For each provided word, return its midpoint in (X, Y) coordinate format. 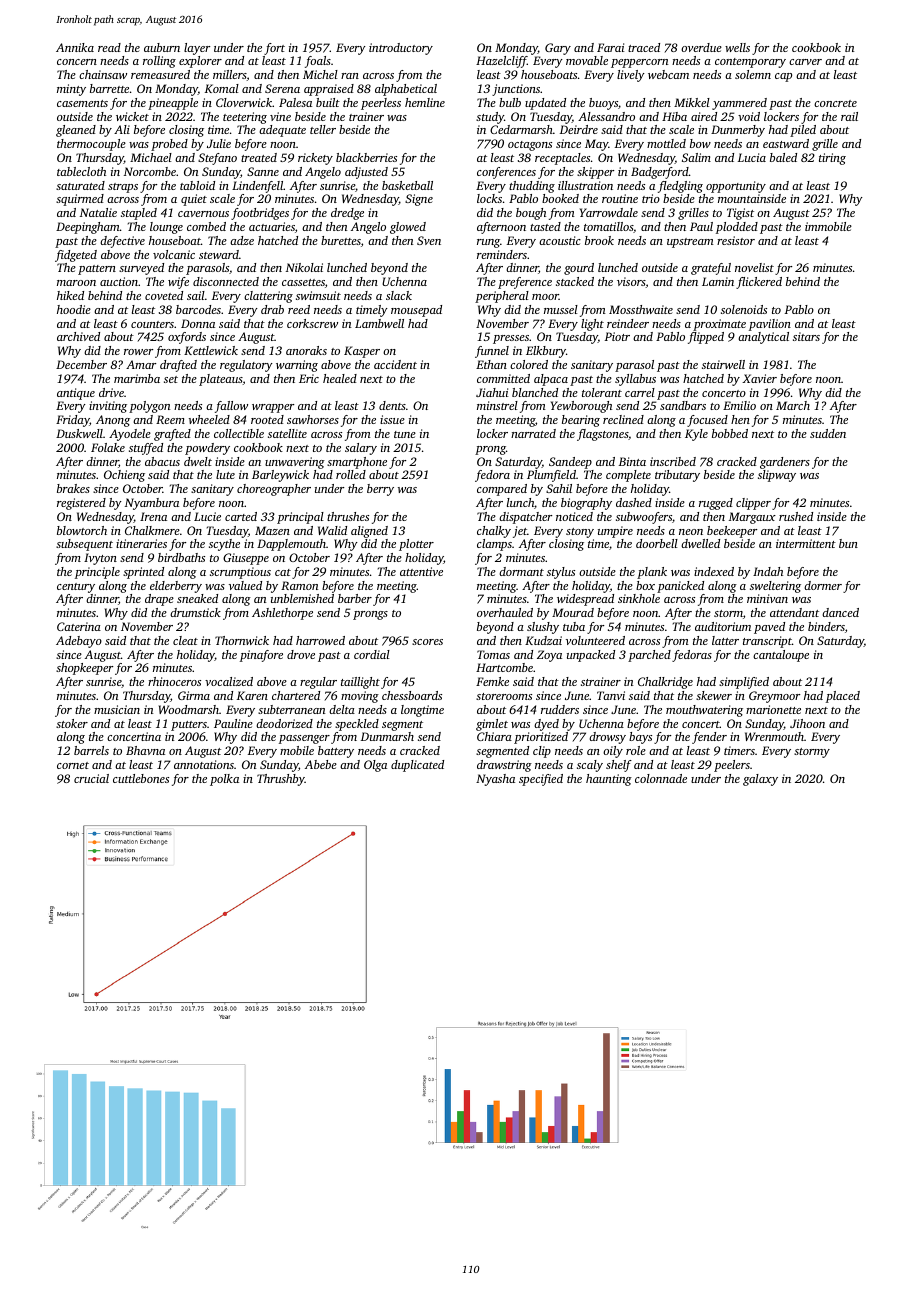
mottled (666, 143)
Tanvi (611, 695)
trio (651, 198)
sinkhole (639, 598)
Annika (75, 47)
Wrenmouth (774, 736)
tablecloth (81, 171)
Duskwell (79, 433)
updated (545, 104)
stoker (72, 723)
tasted (545, 226)
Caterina (79, 626)
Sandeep (570, 463)
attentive (421, 571)
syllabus (635, 380)
